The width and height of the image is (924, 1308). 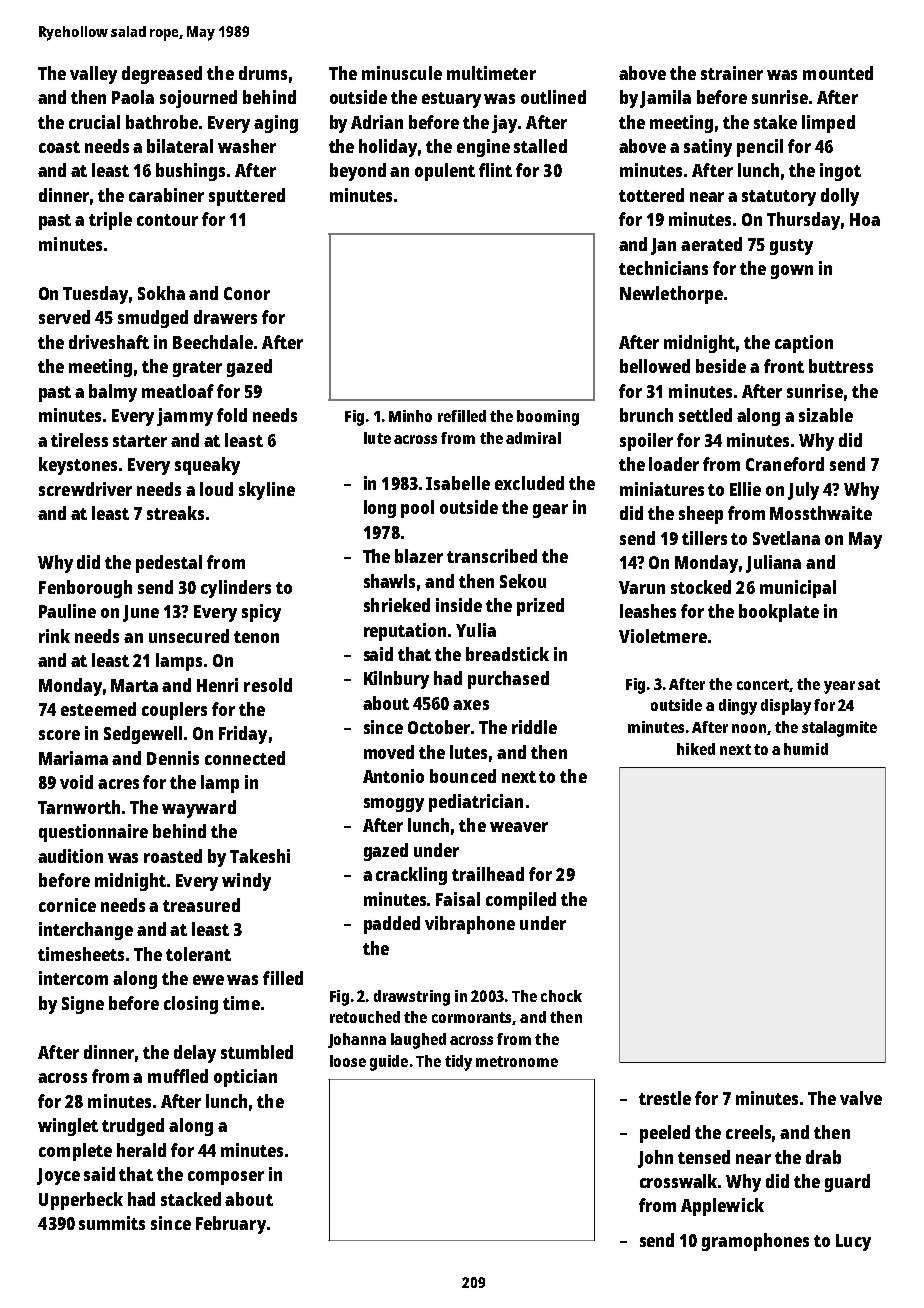 What do you see at coordinates (166, 195) in the image?
I see `carabiner` at bounding box center [166, 195].
